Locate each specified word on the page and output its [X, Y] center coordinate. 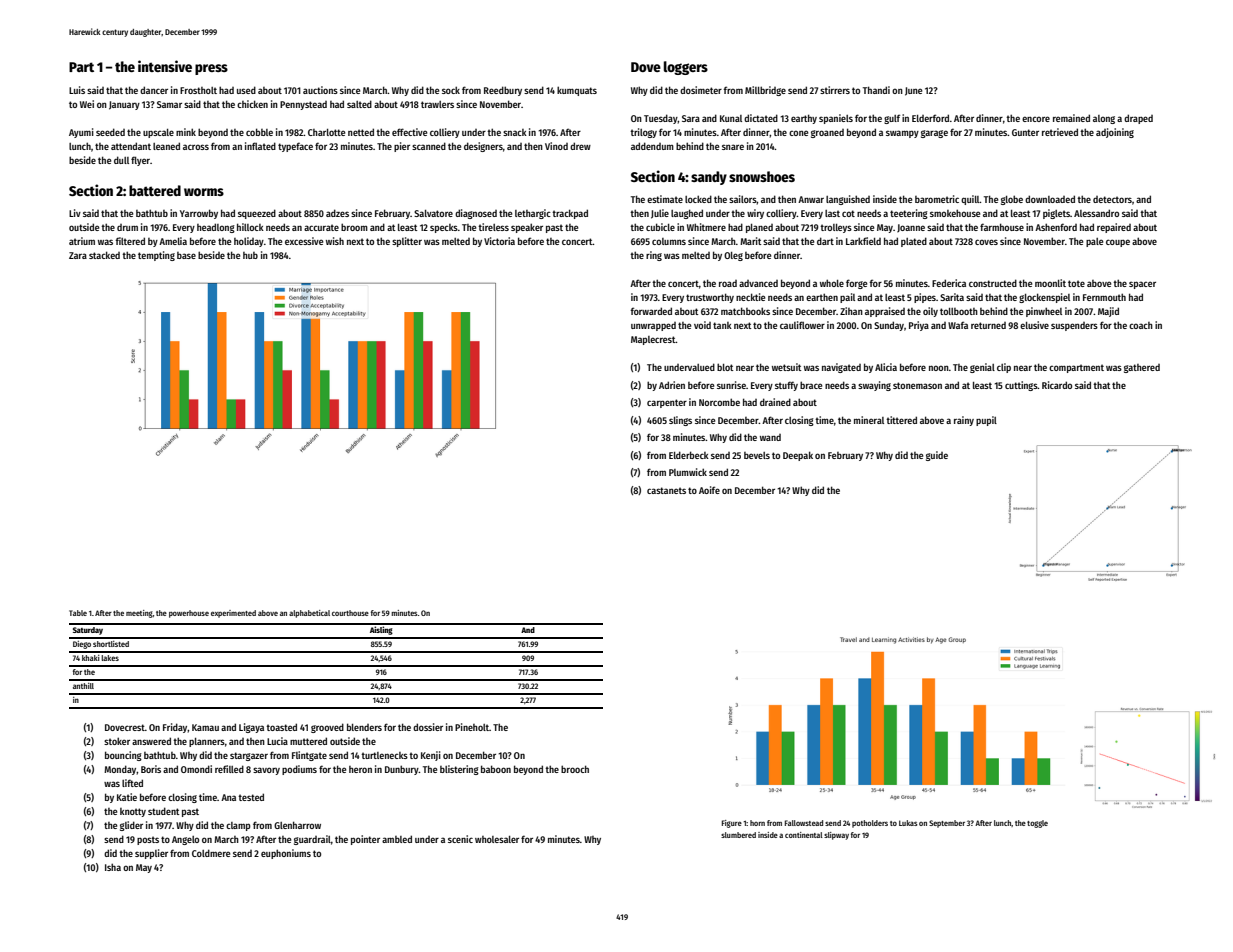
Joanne [911, 228]
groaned [827, 133]
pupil [986, 421]
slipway [836, 836]
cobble [259, 132]
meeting [139, 614]
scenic [460, 839]
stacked [104, 255]
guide [937, 456]
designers [483, 147]
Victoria [499, 241]
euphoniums [286, 854]
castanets [666, 490]
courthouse [350, 613]
